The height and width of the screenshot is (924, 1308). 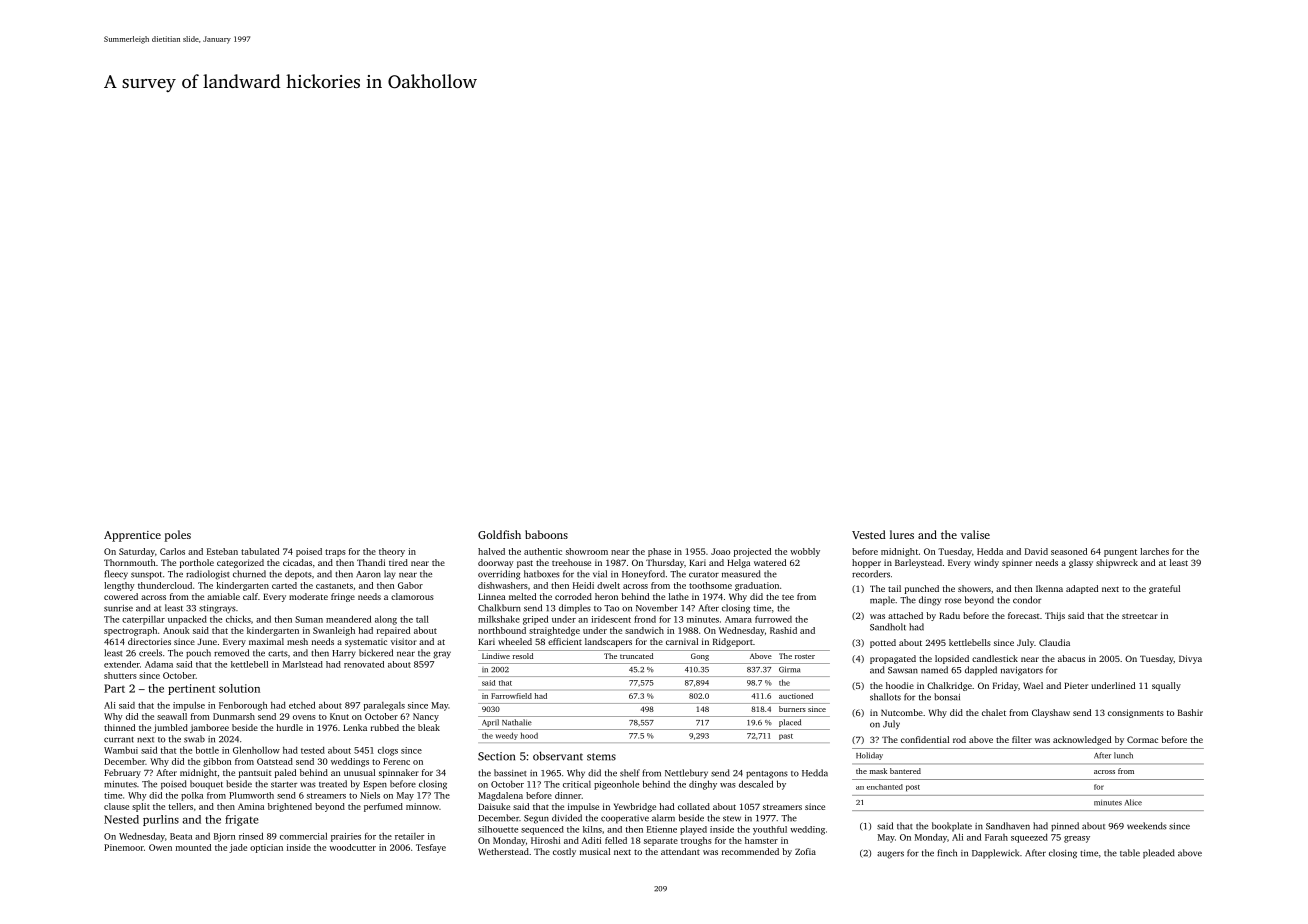 What do you see at coordinates (1005, 686) in the screenshot?
I see `Friday` at bounding box center [1005, 686].
